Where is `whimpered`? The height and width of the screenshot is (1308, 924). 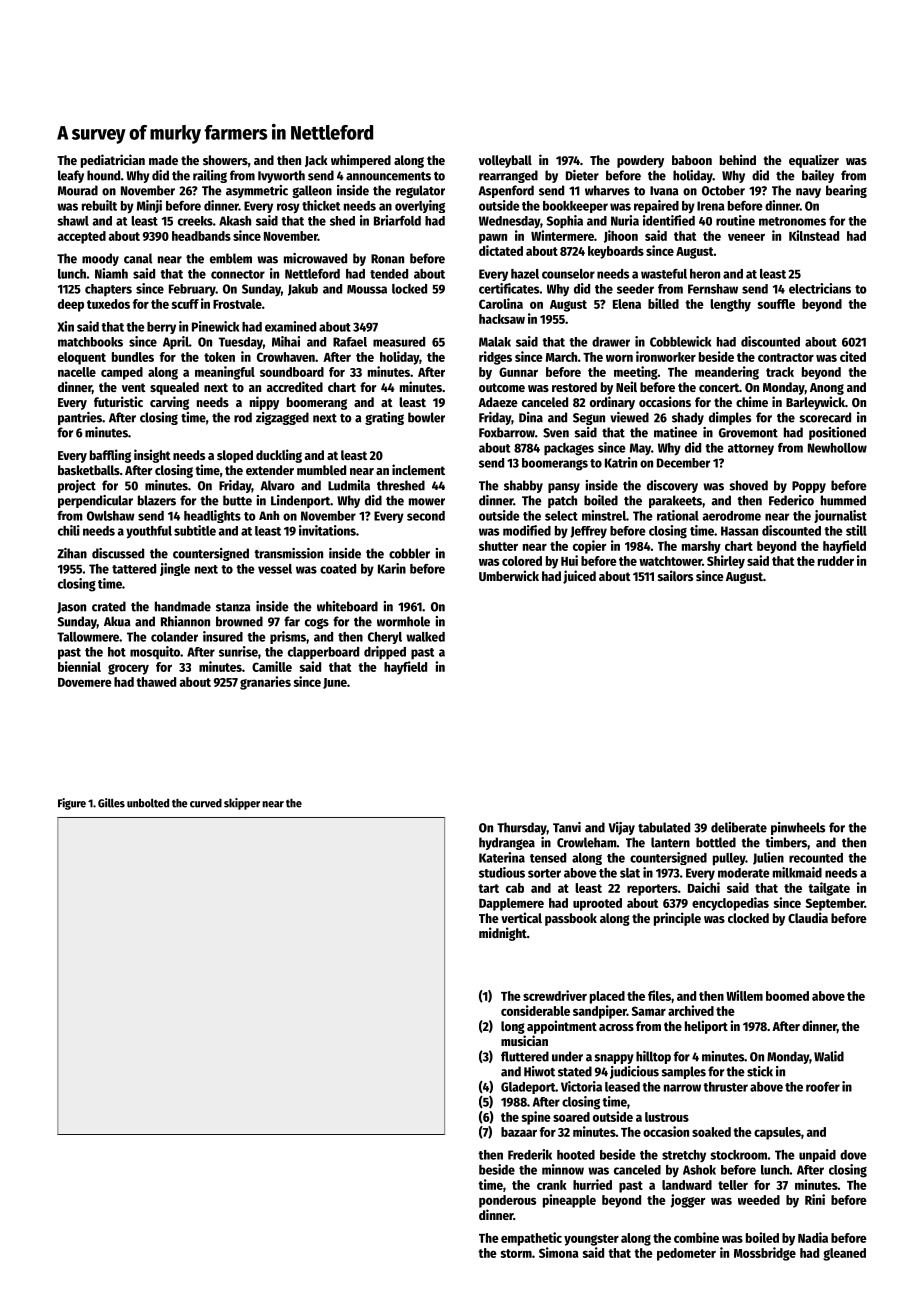
whimpered is located at coordinates (361, 161).
